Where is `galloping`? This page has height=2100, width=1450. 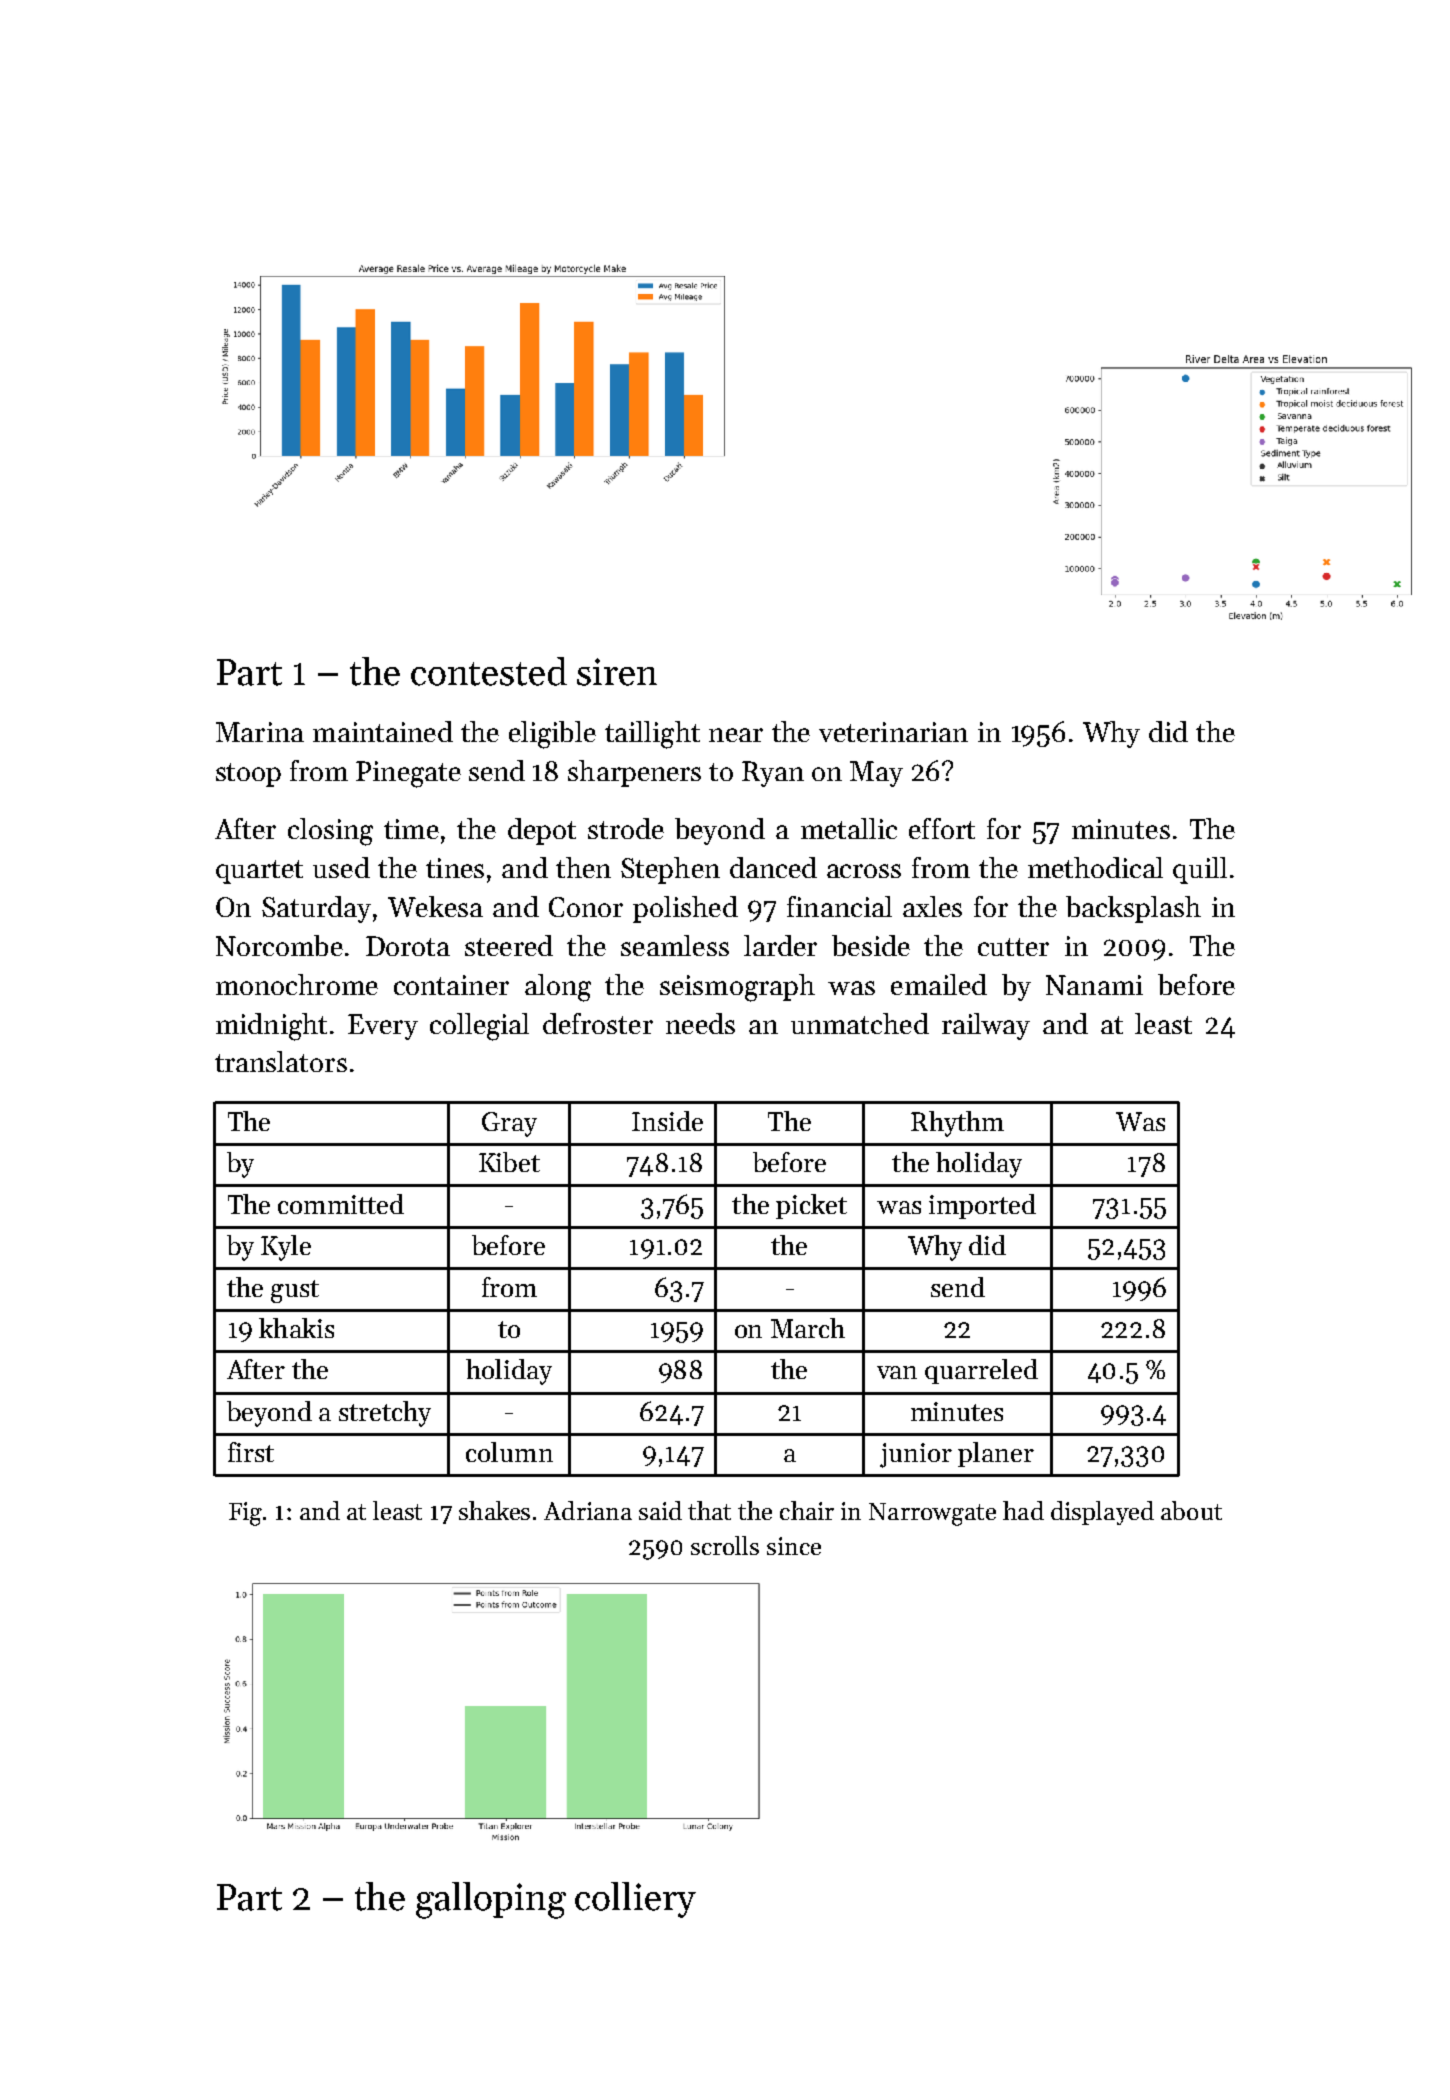 galloping is located at coordinates (491, 1900).
